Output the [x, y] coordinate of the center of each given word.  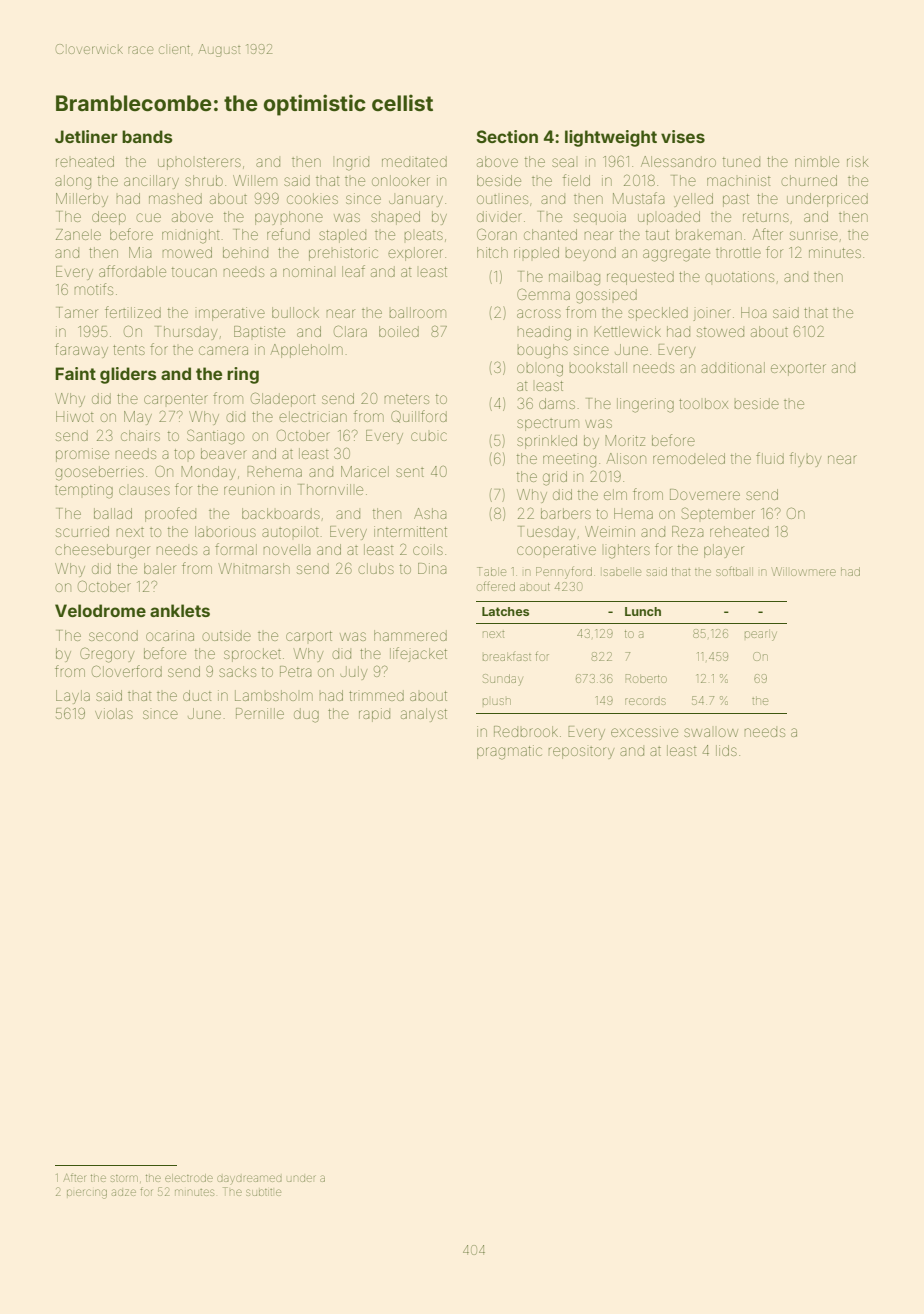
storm [124, 1178]
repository [581, 753]
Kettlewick [627, 331]
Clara [350, 331]
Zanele [78, 234]
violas [114, 713]
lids [726, 750]
